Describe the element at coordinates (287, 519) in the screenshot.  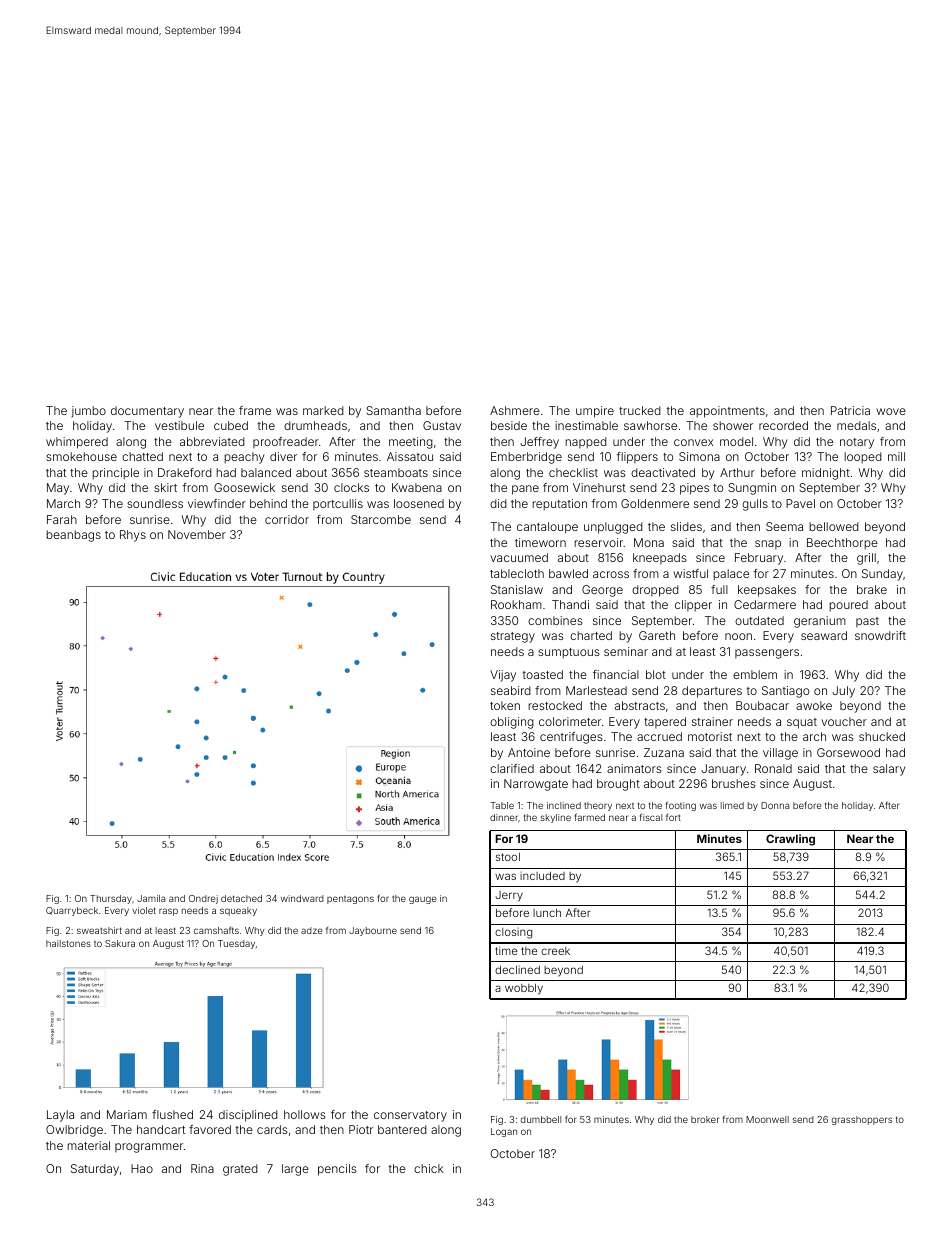
I see `corridor` at that location.
